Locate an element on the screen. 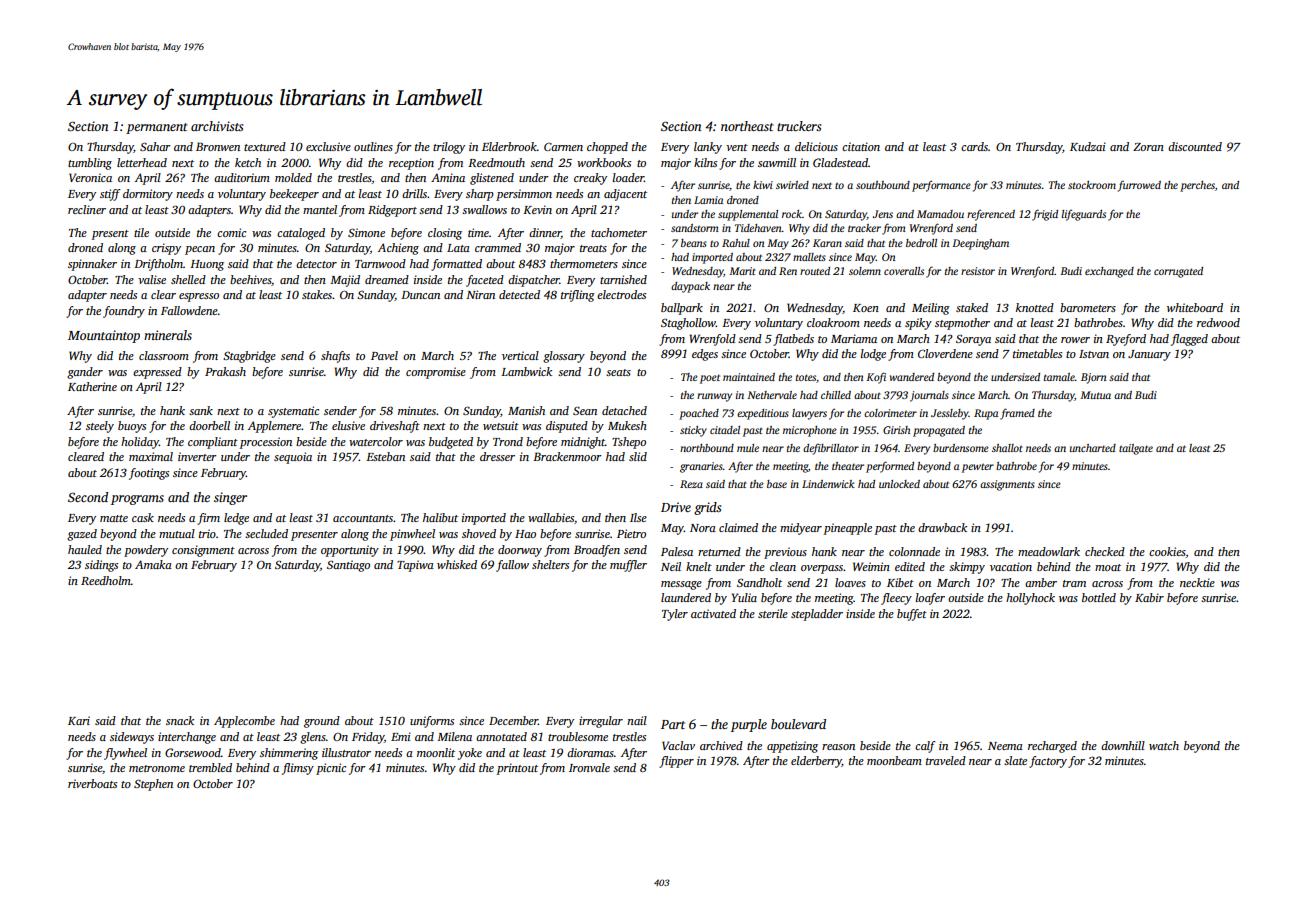 Image resolution: width=1308 pixels, height=924 pixels. poet is located at coordinates (710, 379).
